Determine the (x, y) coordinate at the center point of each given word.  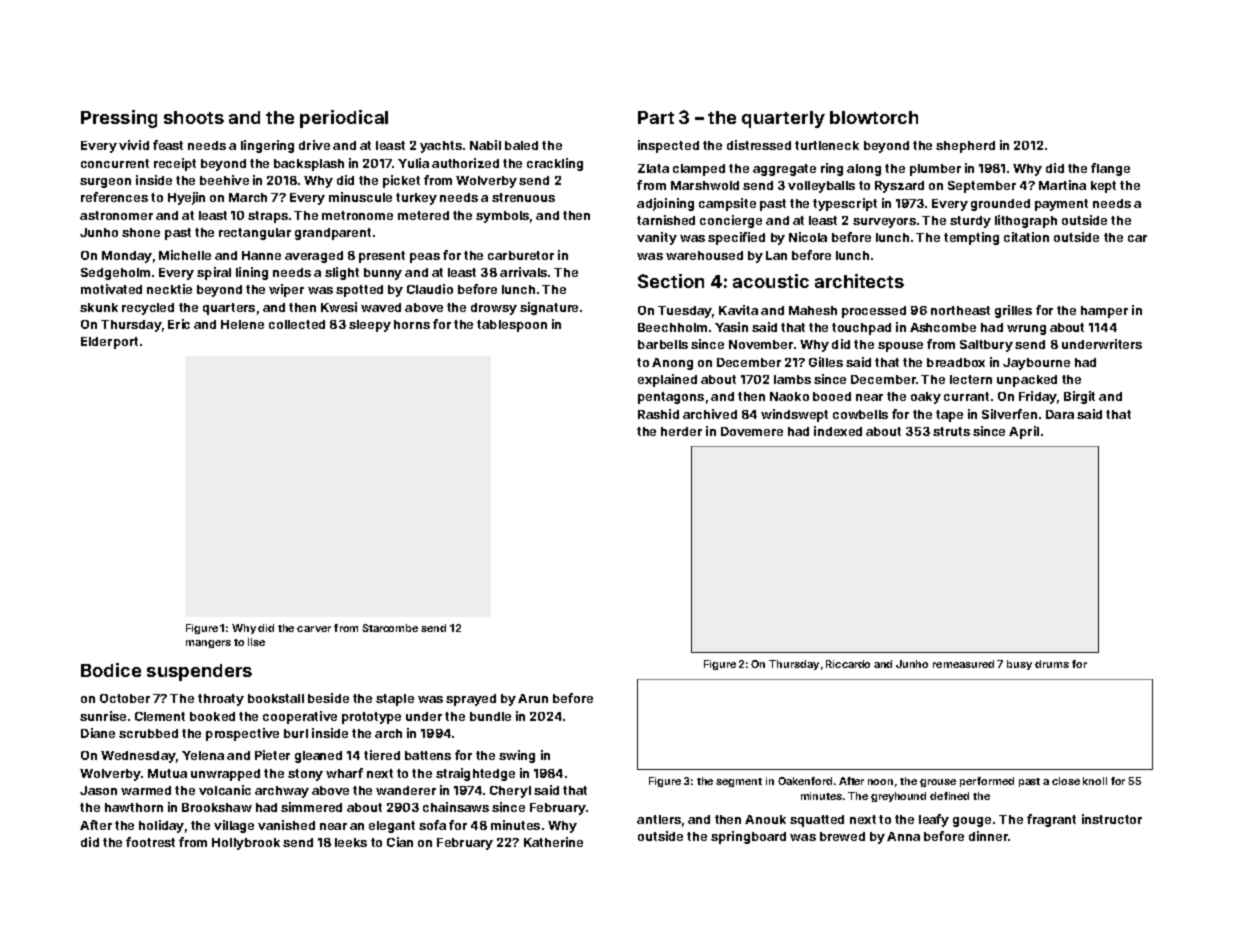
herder (681, 431)
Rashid (658, 414)
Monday (127, 257)
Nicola (808, 237)
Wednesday (138, 757)
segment (739, 782)
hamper (1104, 312)
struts (951, 431)
